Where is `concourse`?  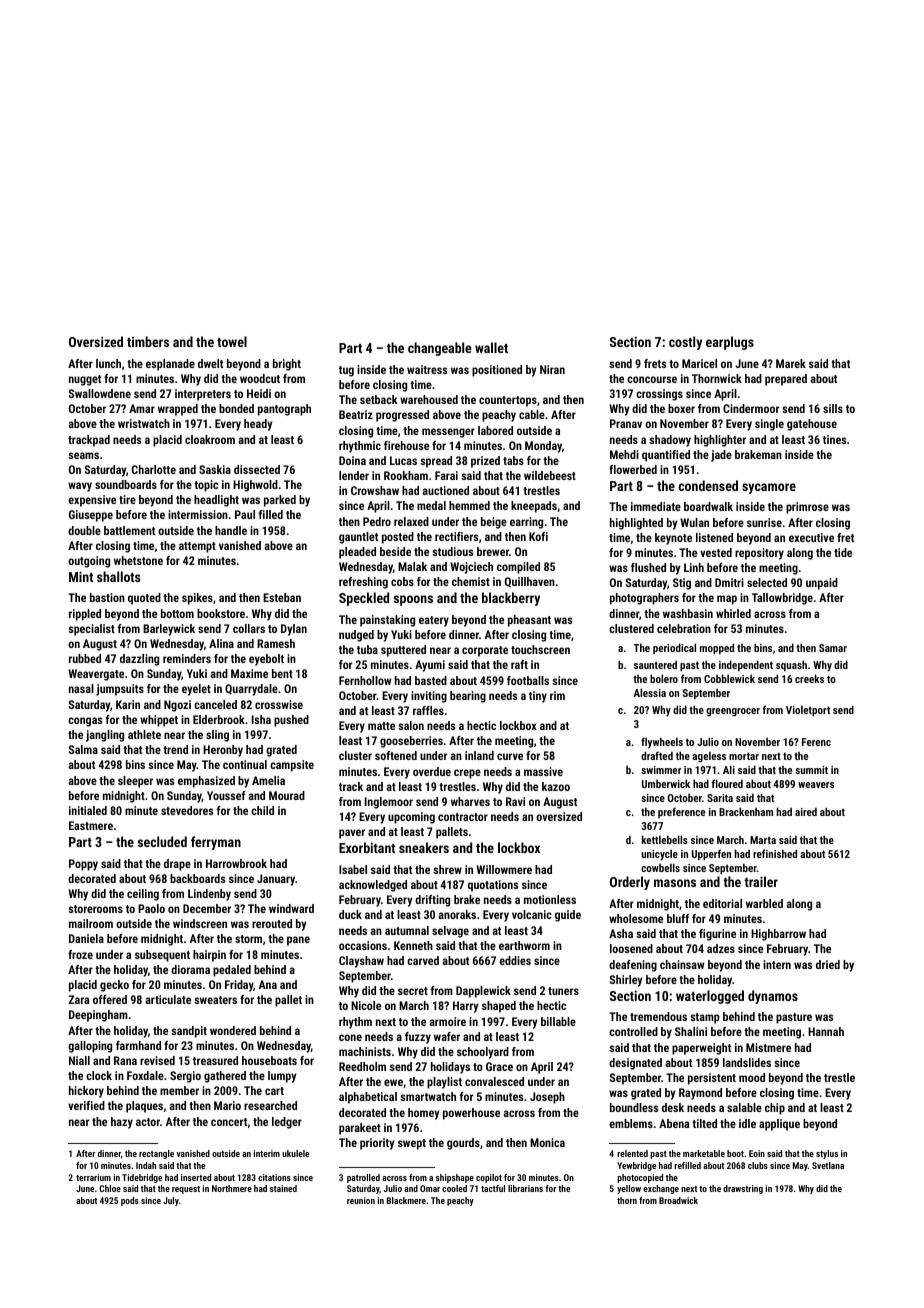 concourse is located at coordinates (652, 379).
